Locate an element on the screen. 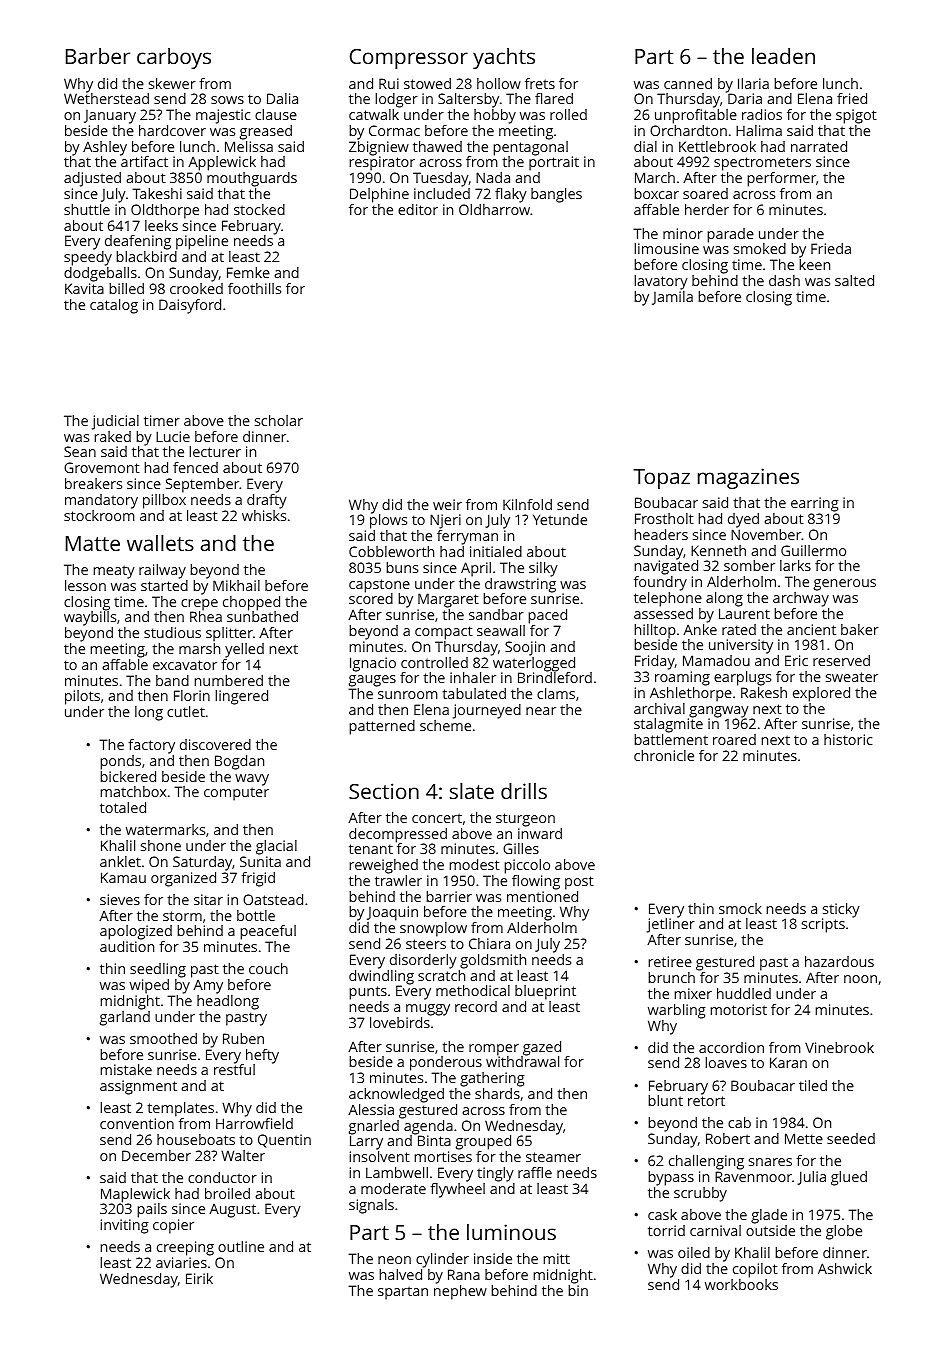 This screenshot has height=1369, width=946. jetliner is located at coordinates (671, 925).
